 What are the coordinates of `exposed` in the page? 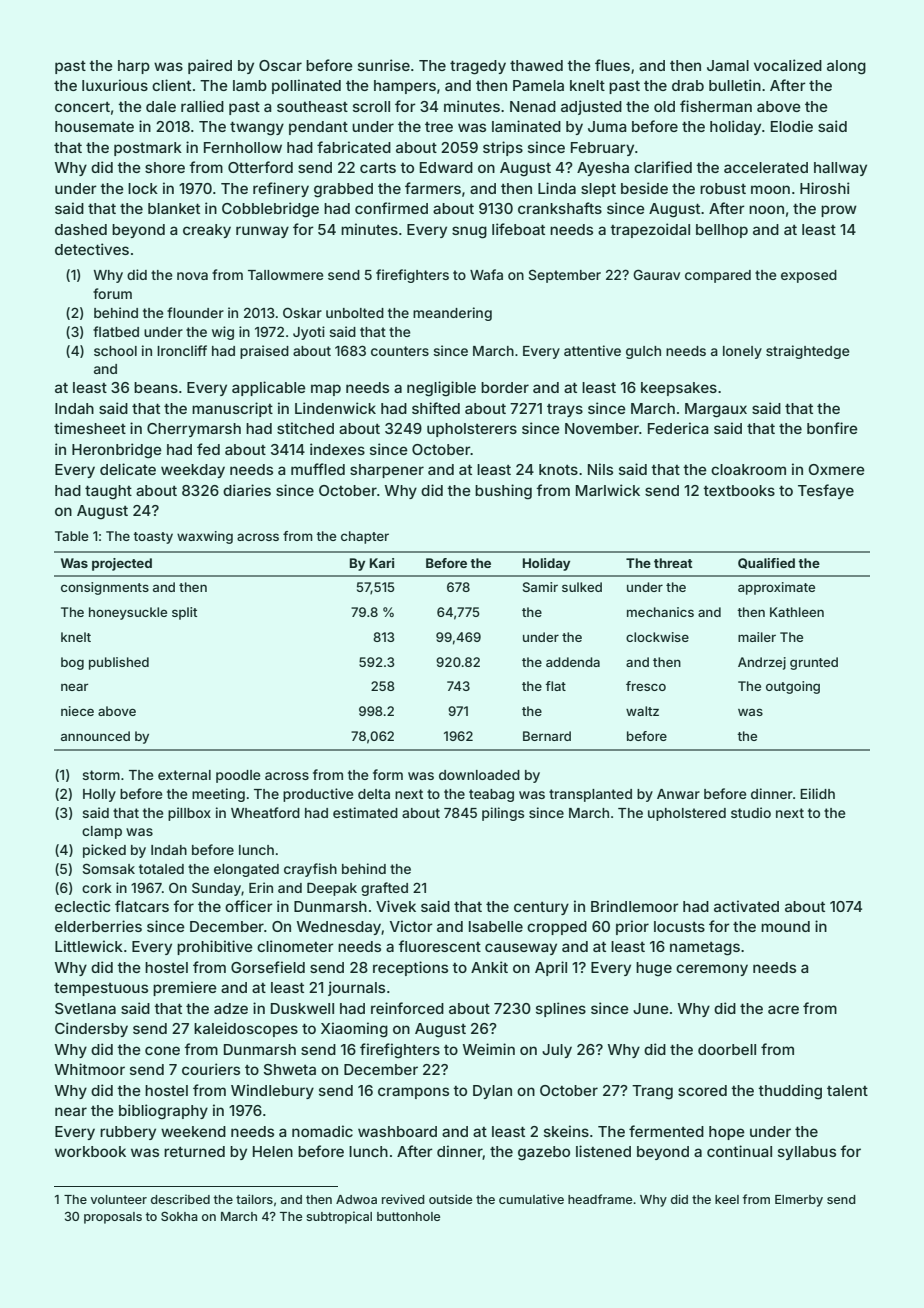 It's located at (809, 276).
